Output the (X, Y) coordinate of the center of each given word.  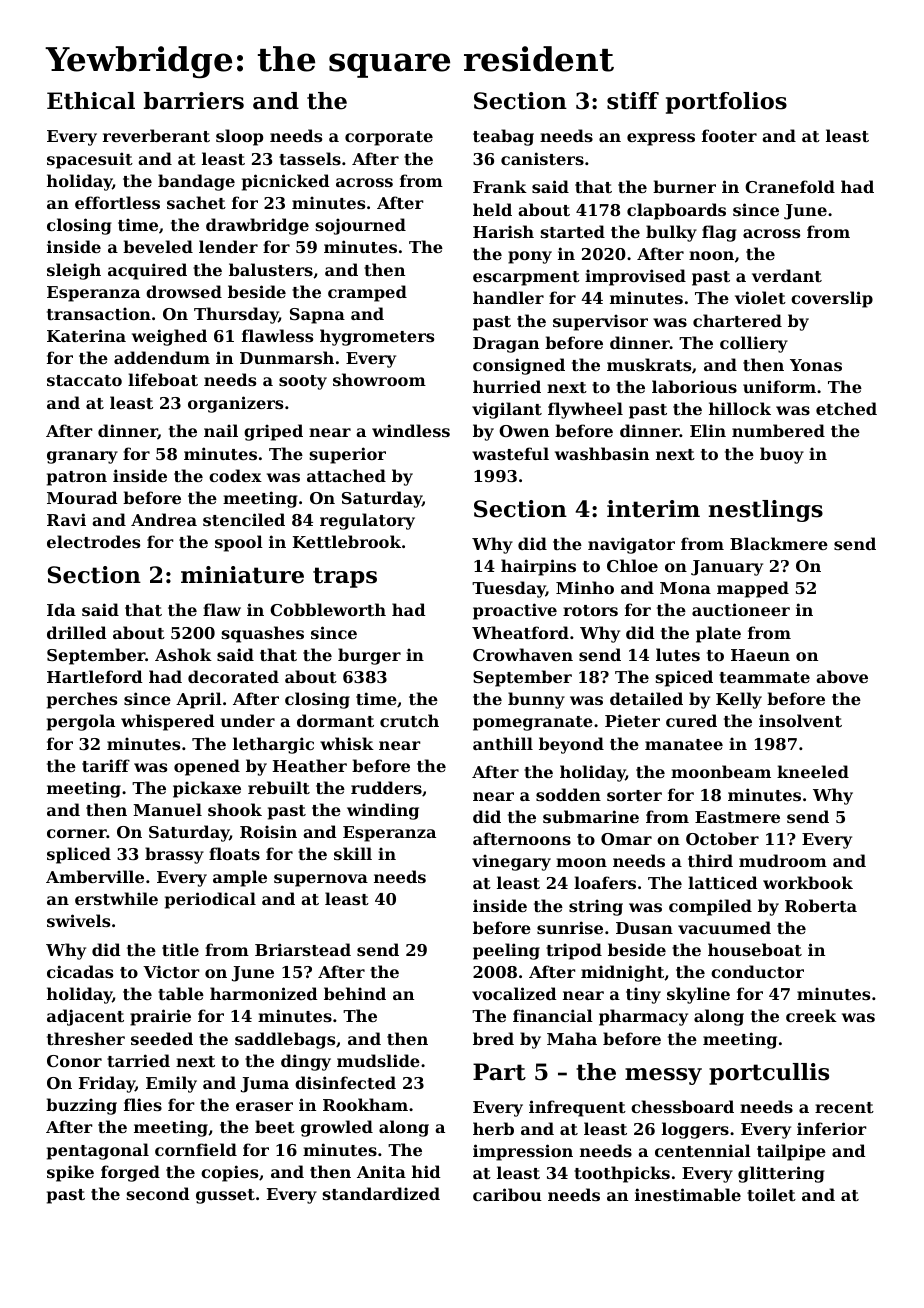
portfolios (726, 103)
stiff (633, 101)
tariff (106, 765)
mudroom (783, 860)
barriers (194, 101)
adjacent (85, 1017)
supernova (321, 880)
